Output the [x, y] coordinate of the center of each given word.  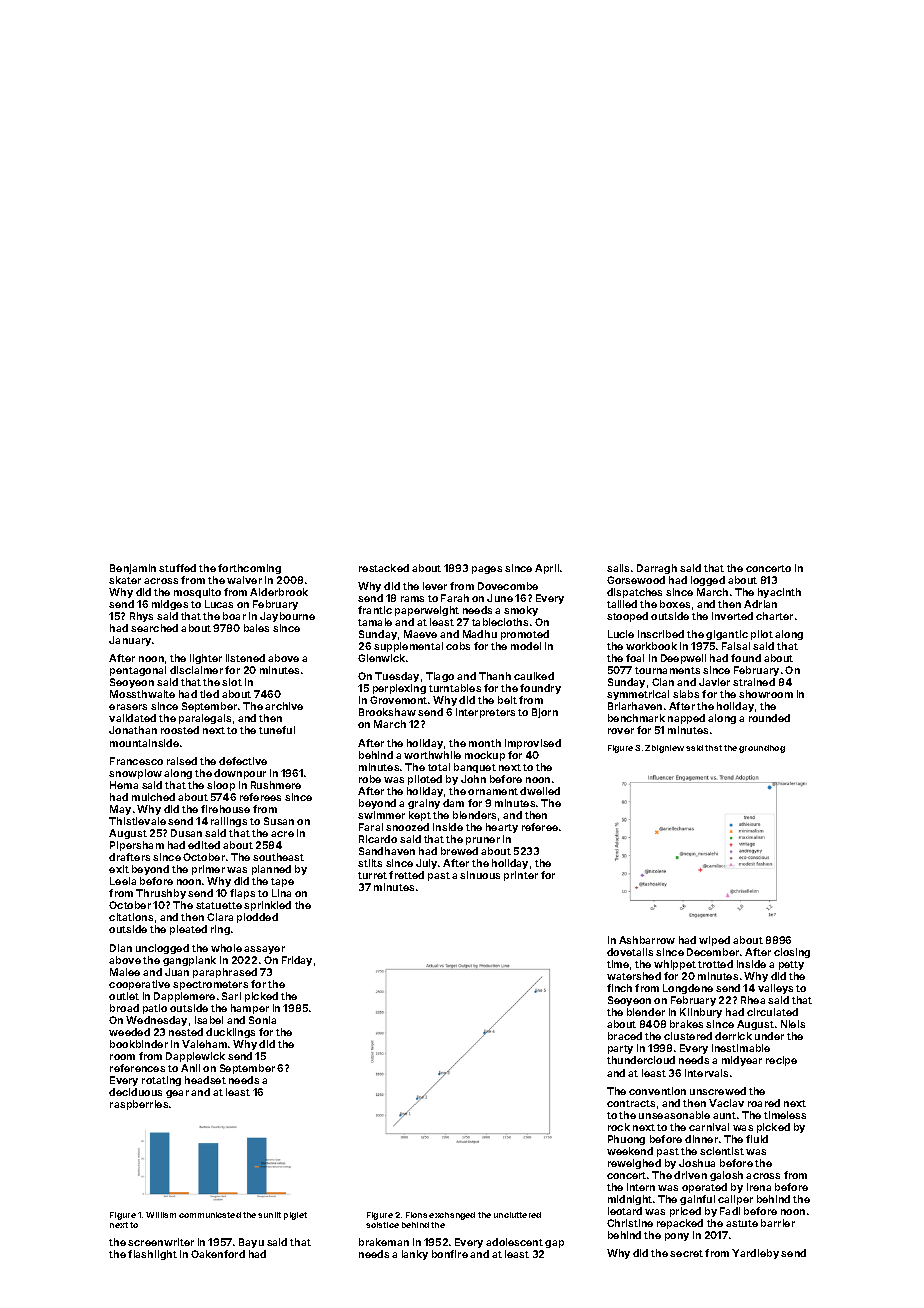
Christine [630, 1223]
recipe [781, 1061]
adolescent [514, 1242]
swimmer [381, 815]
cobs [458, 646]
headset [205, 1080]
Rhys [141, 617]
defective [243, 761]
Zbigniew [664, 749]
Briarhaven [635, 706]
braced [625, 1036]
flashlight [152, 1255]
